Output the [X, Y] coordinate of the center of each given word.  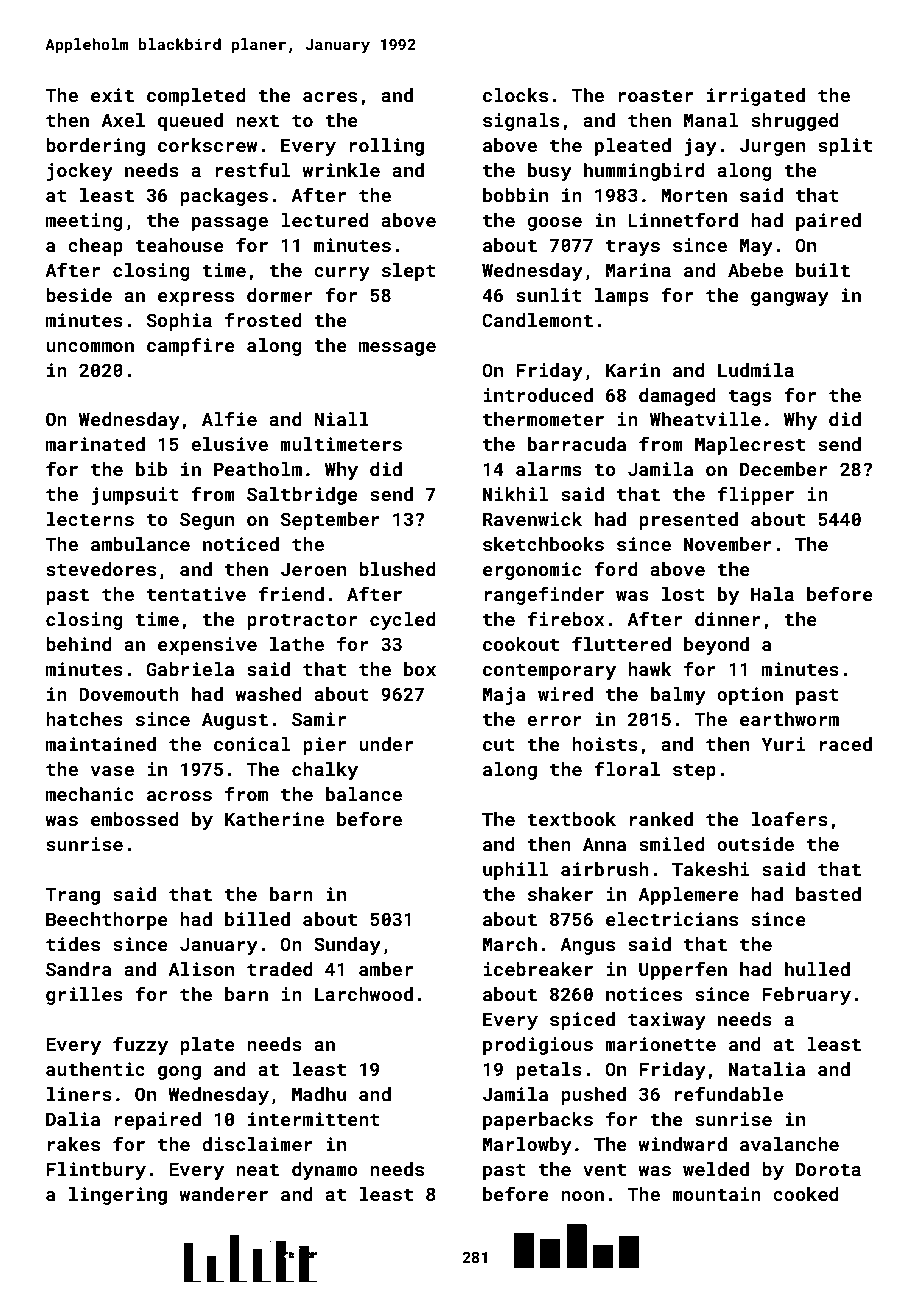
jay [701, 147]
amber [386, 969]
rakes [74, 1144]
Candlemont [537, 320]
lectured [324, 220]
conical [252, 744]
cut [499, 744]
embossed [134, 819]
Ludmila [756, 370]
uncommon [90, 347]
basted [828, 894]
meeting [84, 222]
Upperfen [683, 970]
